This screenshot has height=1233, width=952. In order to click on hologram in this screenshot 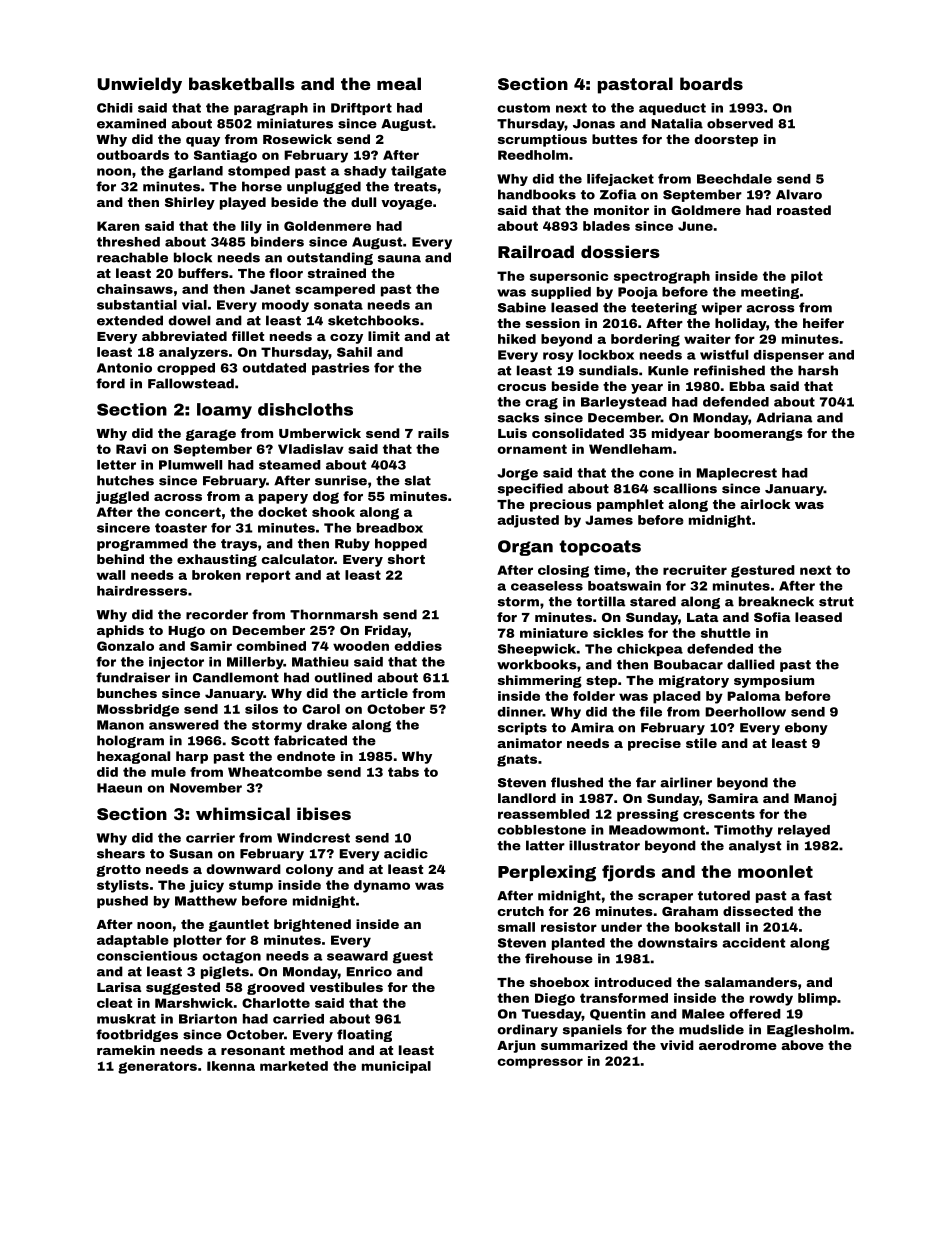, I will do `click(130, 741)`.
